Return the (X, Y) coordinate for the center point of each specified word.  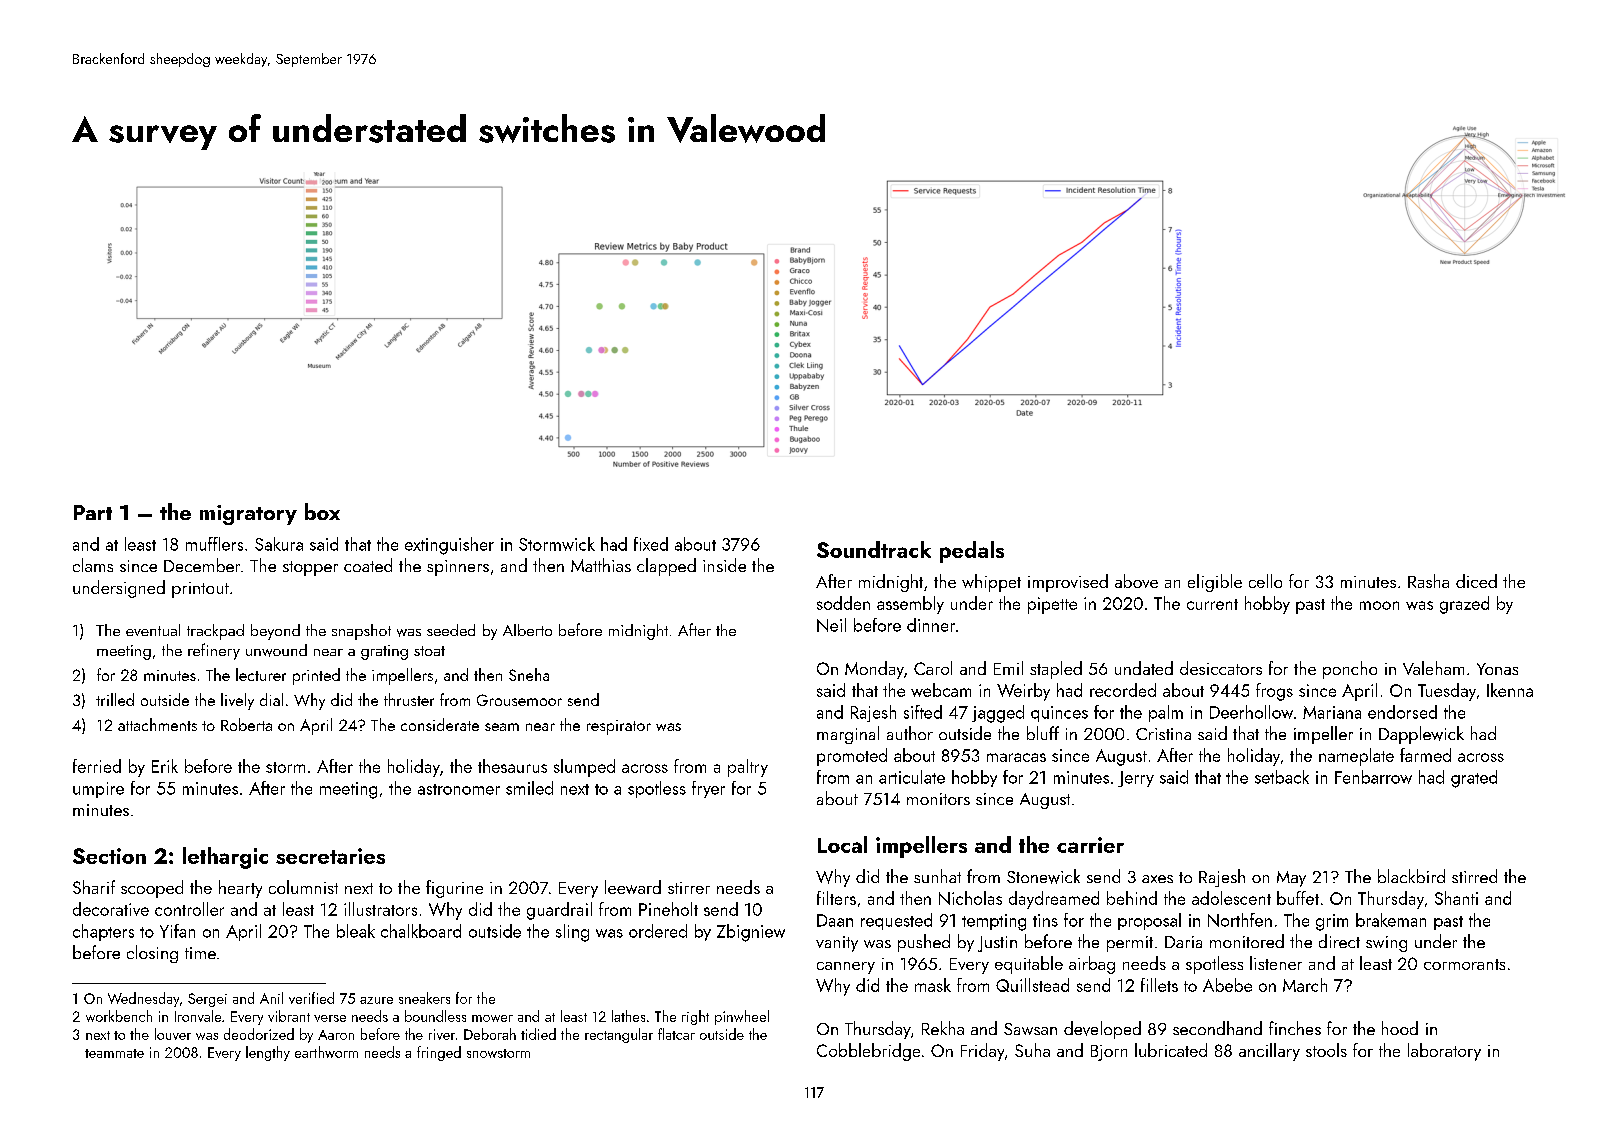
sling (572, 933)
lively (237, 701)
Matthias (601, 565)
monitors (938, 799)
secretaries (330, 856)
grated (1474, 779)
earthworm (326, 1052)
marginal (848, 735)
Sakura (279, 544)
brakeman (1391, 920)
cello (1265, 581)
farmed (1425, 755)
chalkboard (421, 931)
